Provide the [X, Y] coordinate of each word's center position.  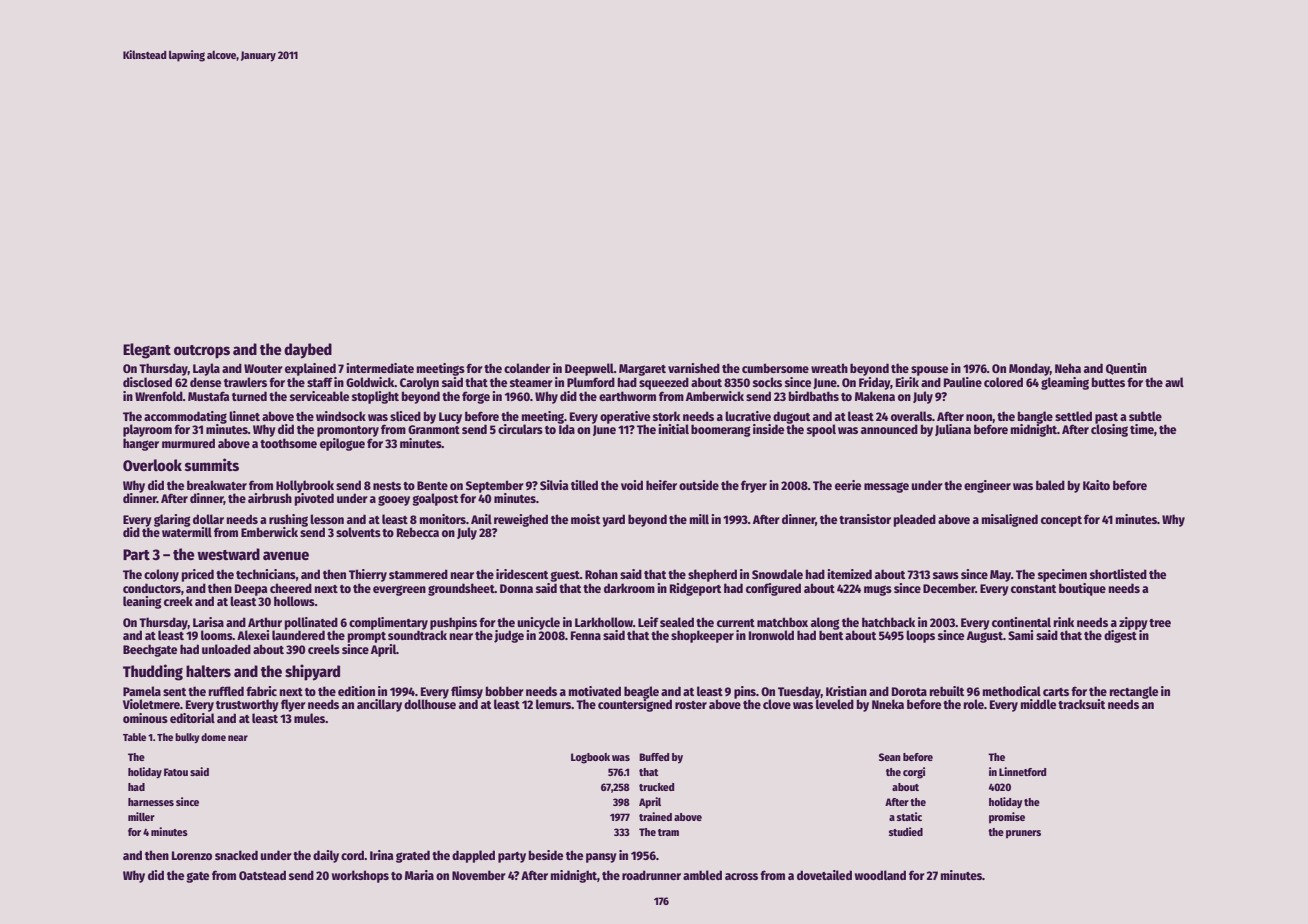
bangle [1035, 417]
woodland [880, 875]
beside [546, 855]
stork [666, 416]
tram [668, 832]
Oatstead [262, 875]
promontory [348, 431]
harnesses [151, 802]
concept [1061, 521]
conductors [152, 588]
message [886, 487]
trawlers [245, 382]
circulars [520, 429]
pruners [1023, 834]
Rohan [601, 574]
